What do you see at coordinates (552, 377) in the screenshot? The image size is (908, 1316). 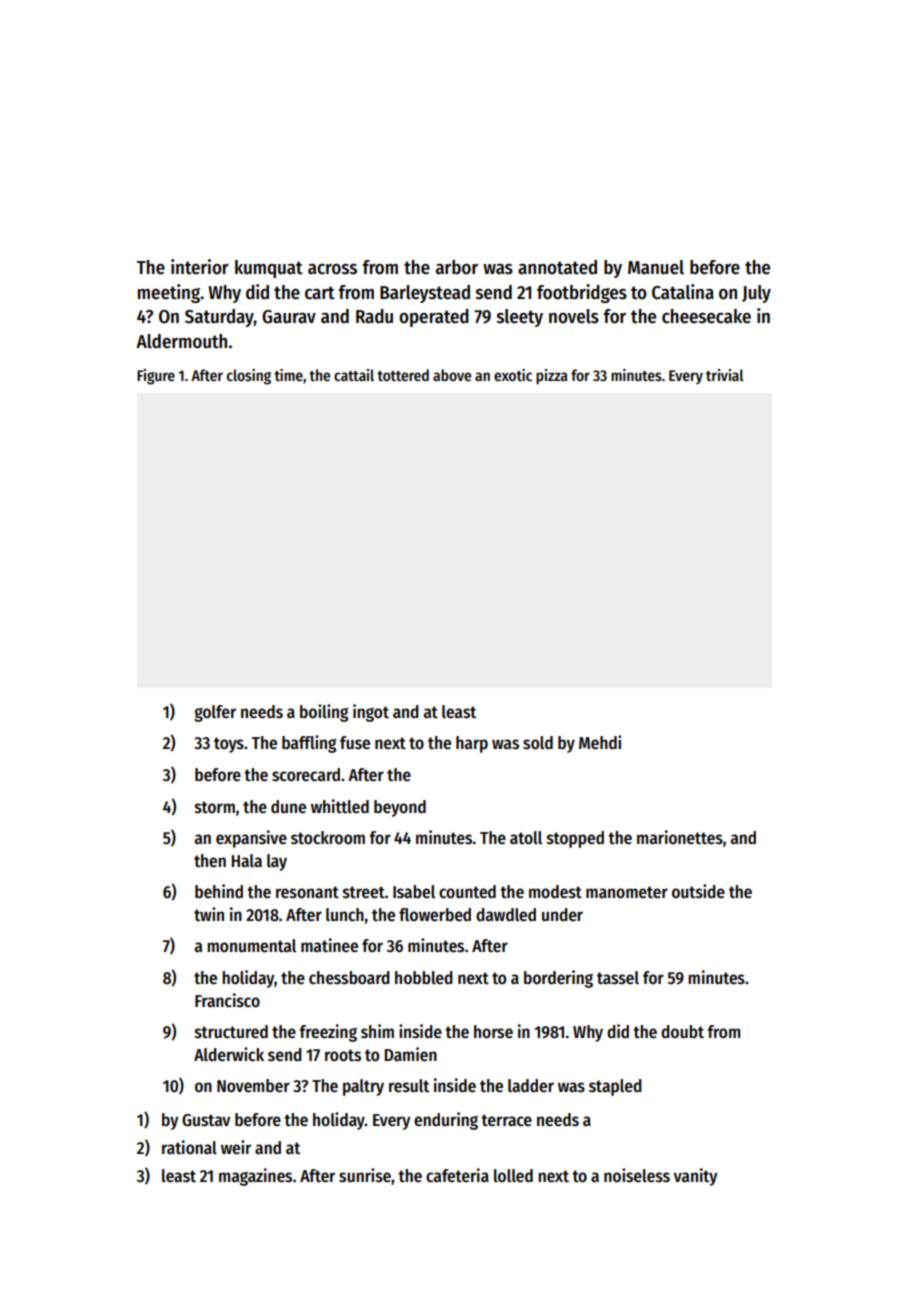 I see `pizza` at bounding box center [552, 377].
